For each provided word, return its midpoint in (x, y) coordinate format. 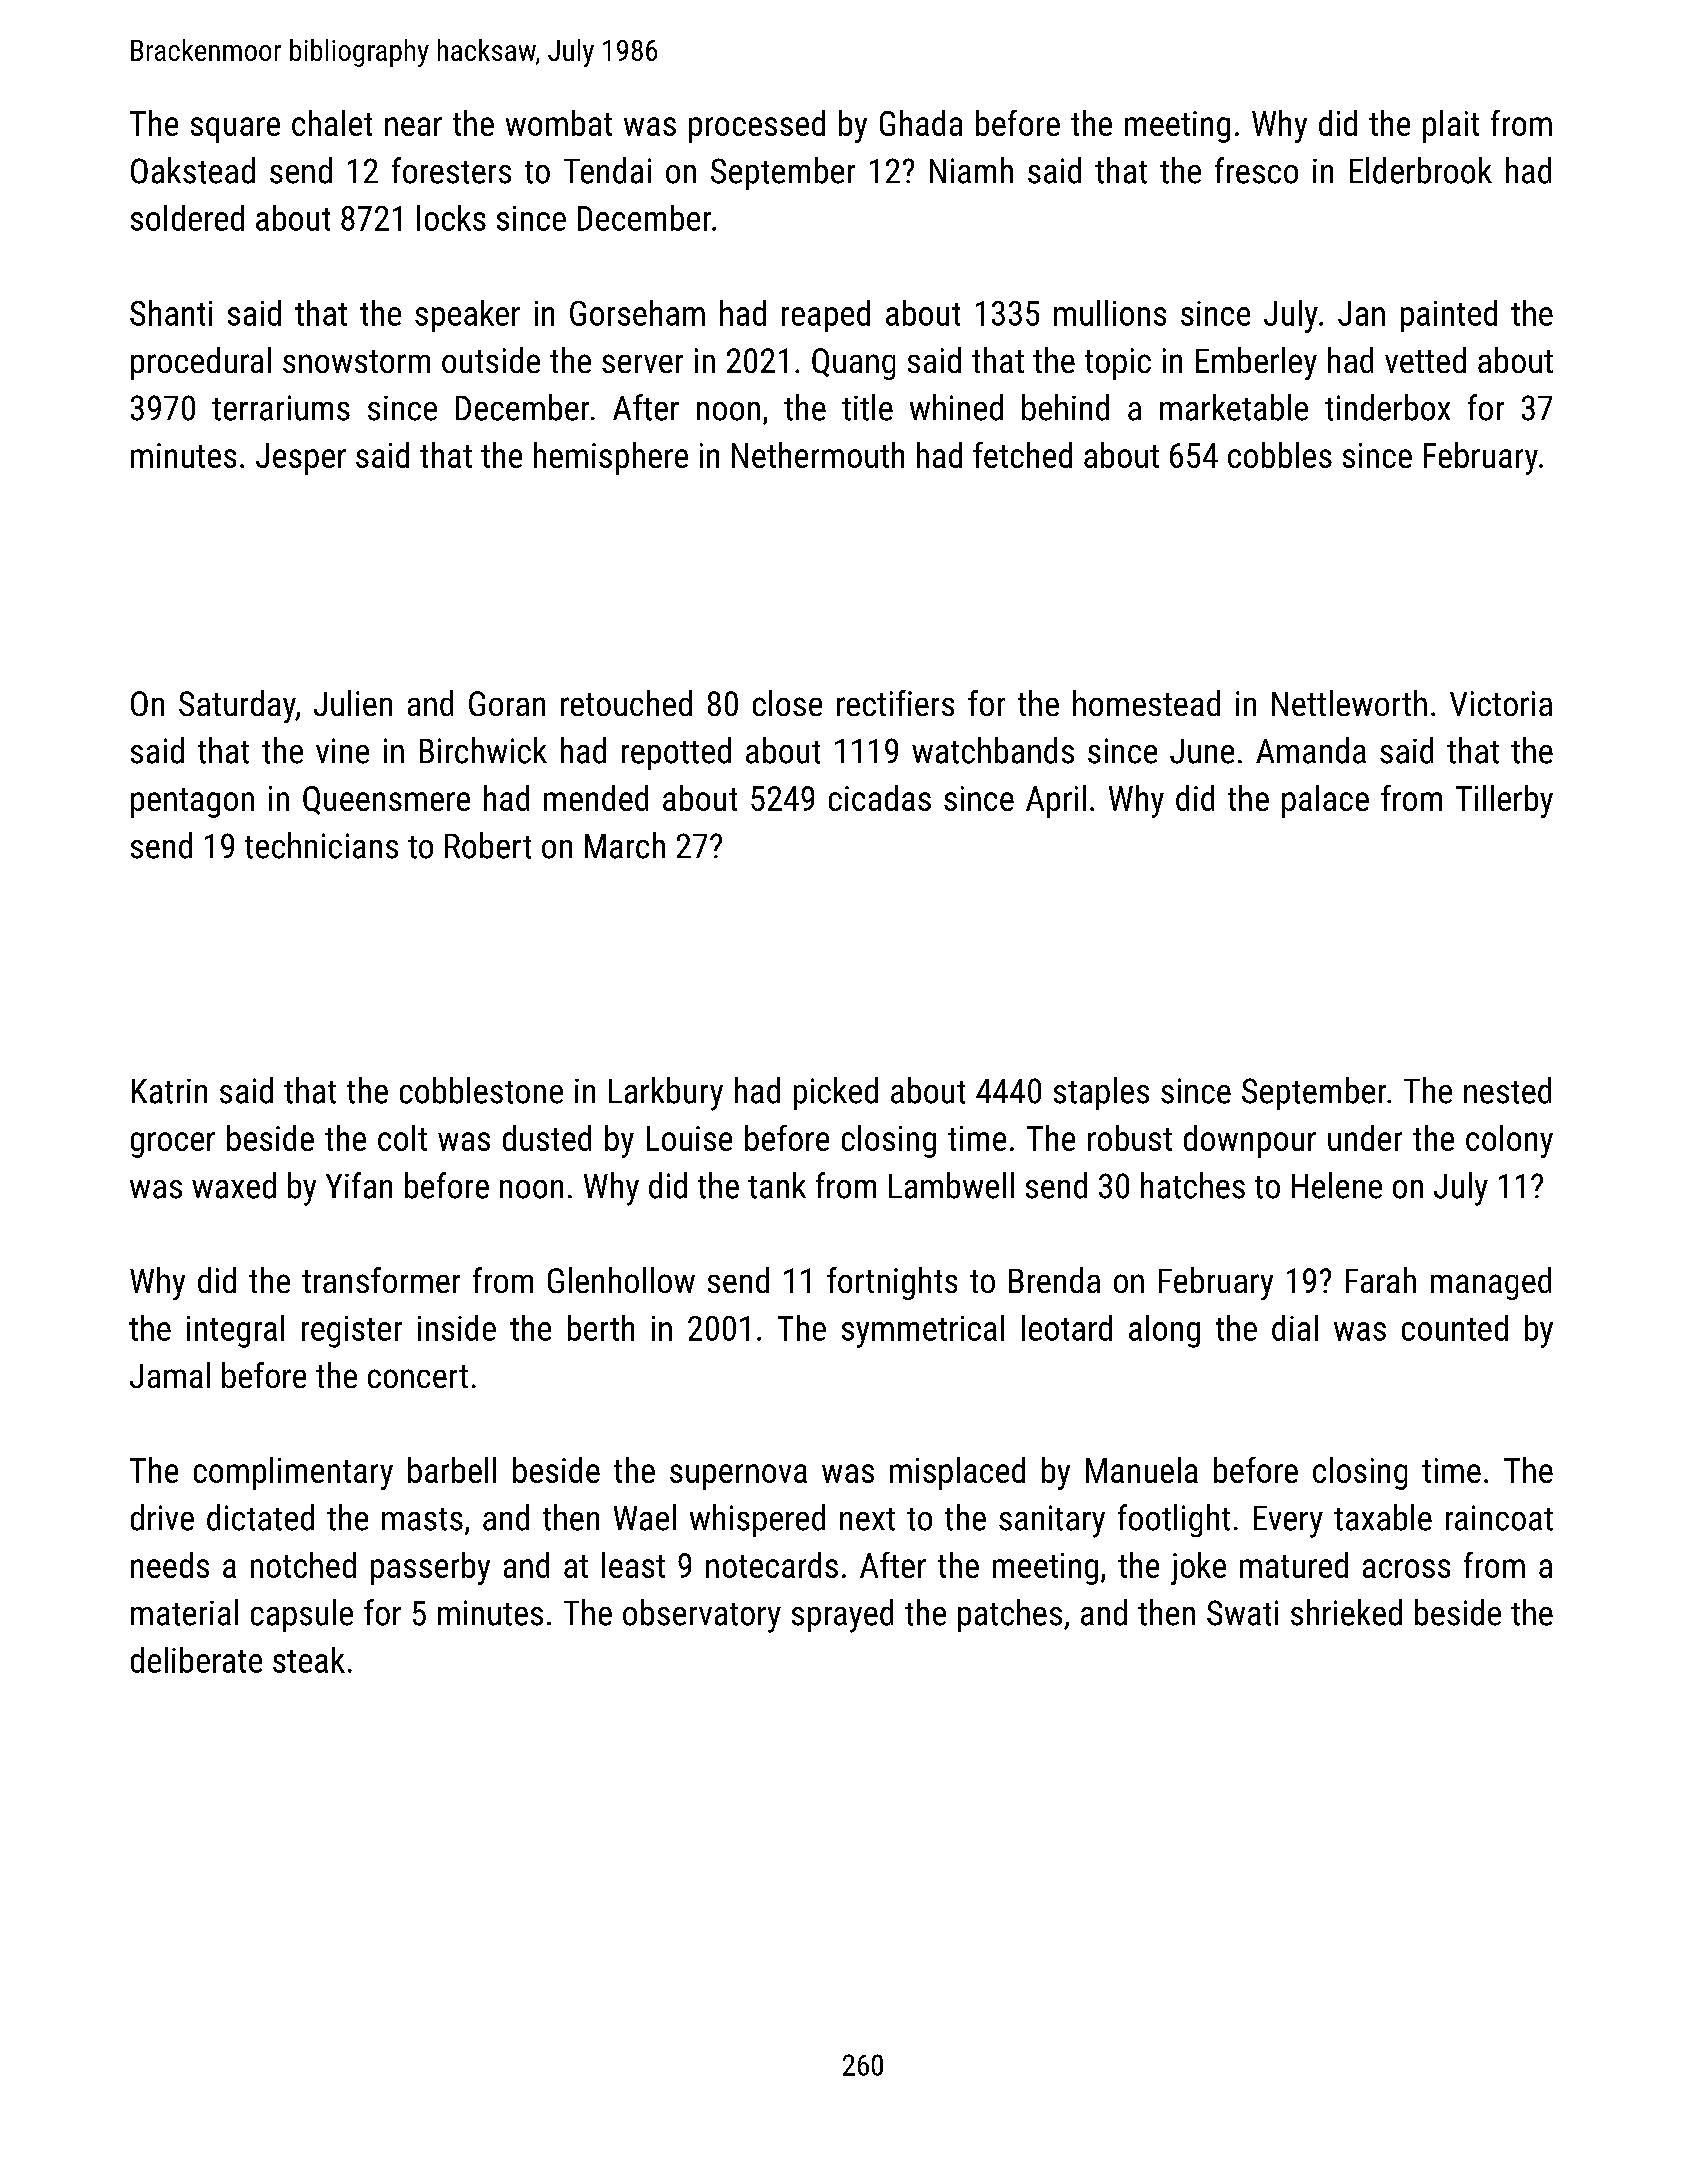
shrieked (1346, 1612)
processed (757, 126)
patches (1010, 1615)
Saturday (237, 706)
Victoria (1501, 703)
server (642, 363)
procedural (201, 363)
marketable (1234, 407)
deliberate (196, 1660)
